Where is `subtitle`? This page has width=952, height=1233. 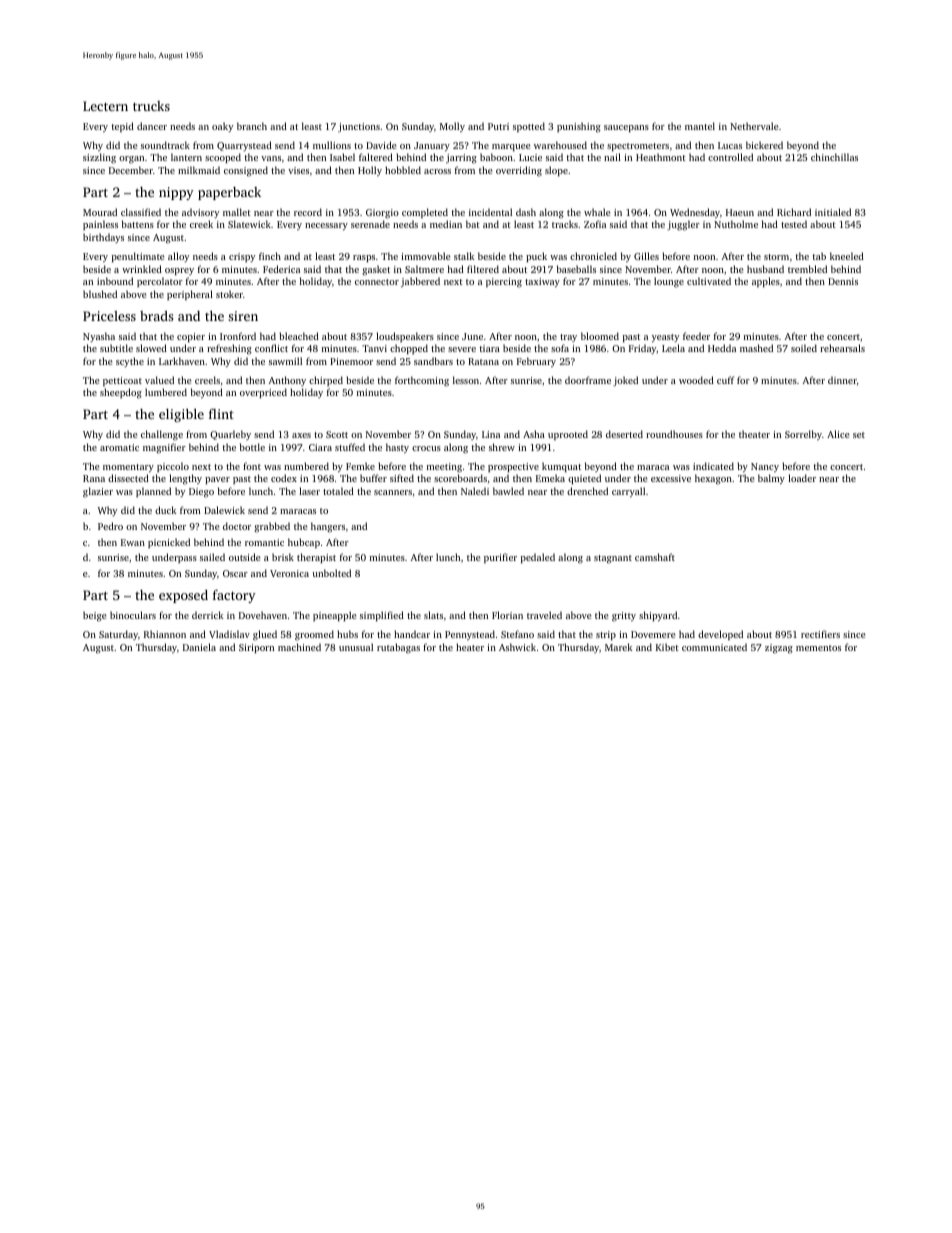
subtitle is located at coordinates (116, 348).
